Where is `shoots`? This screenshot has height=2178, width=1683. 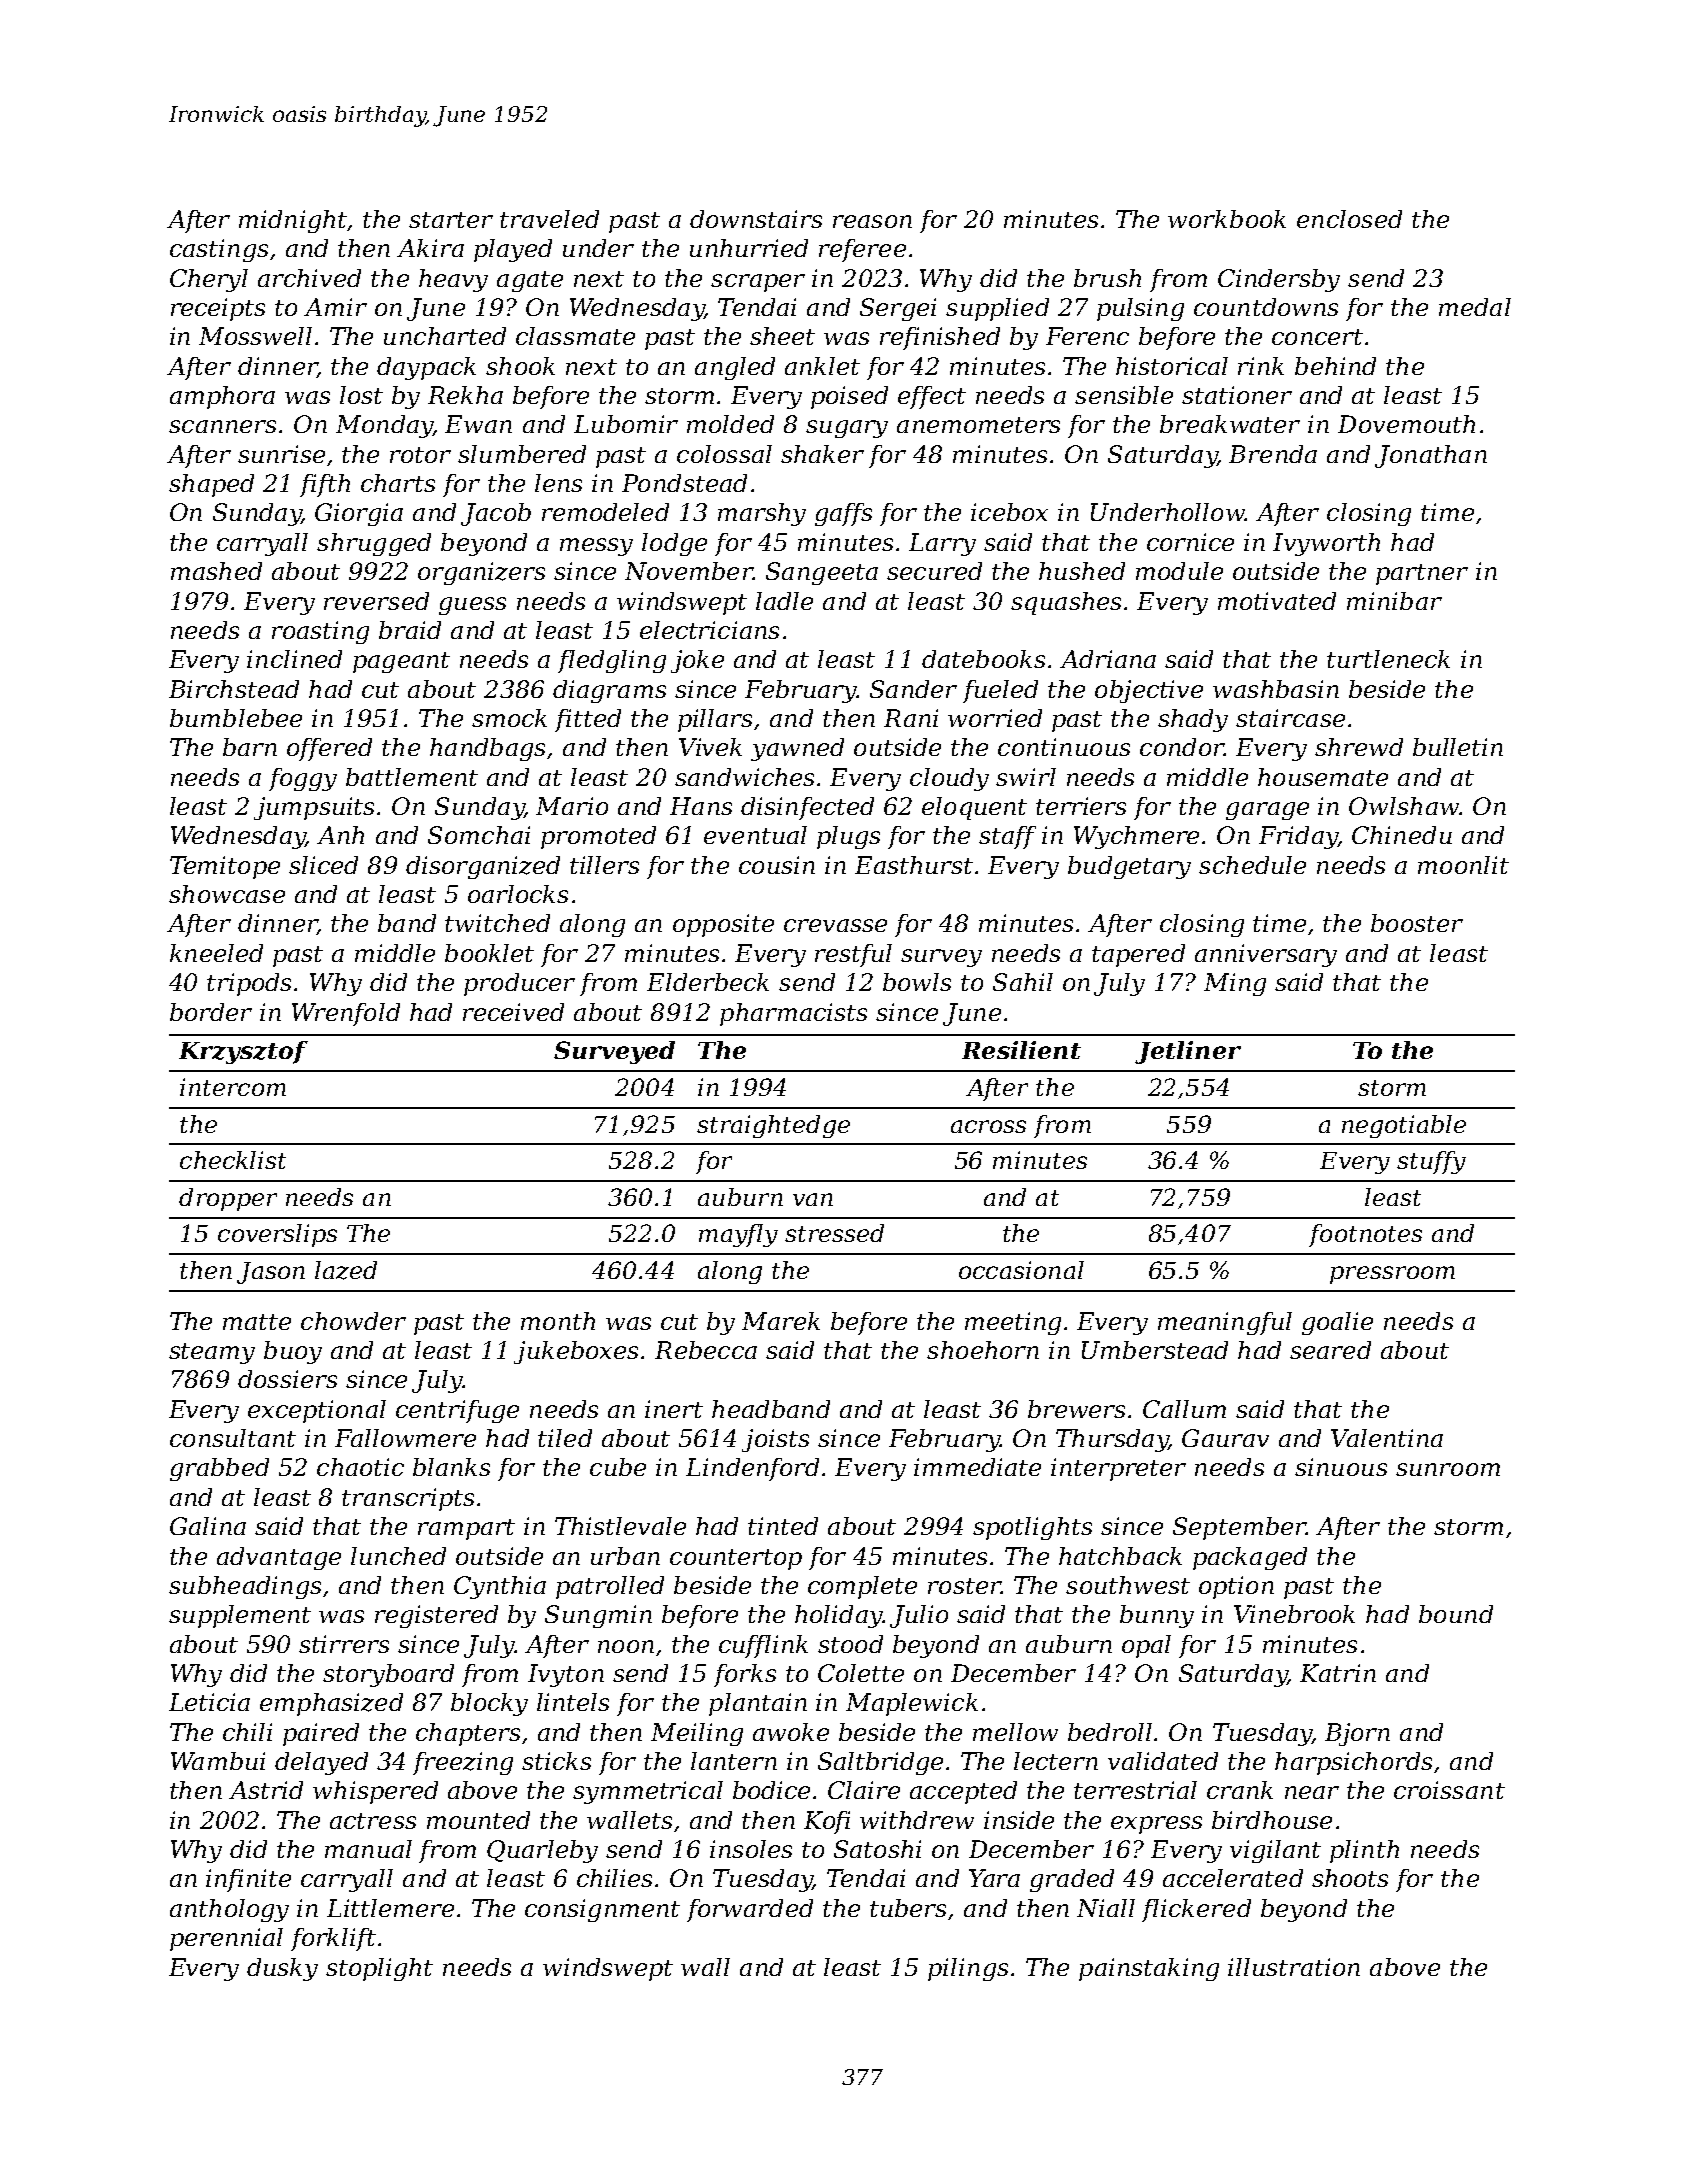
shoots is located at coordinates (1350, 1878).
